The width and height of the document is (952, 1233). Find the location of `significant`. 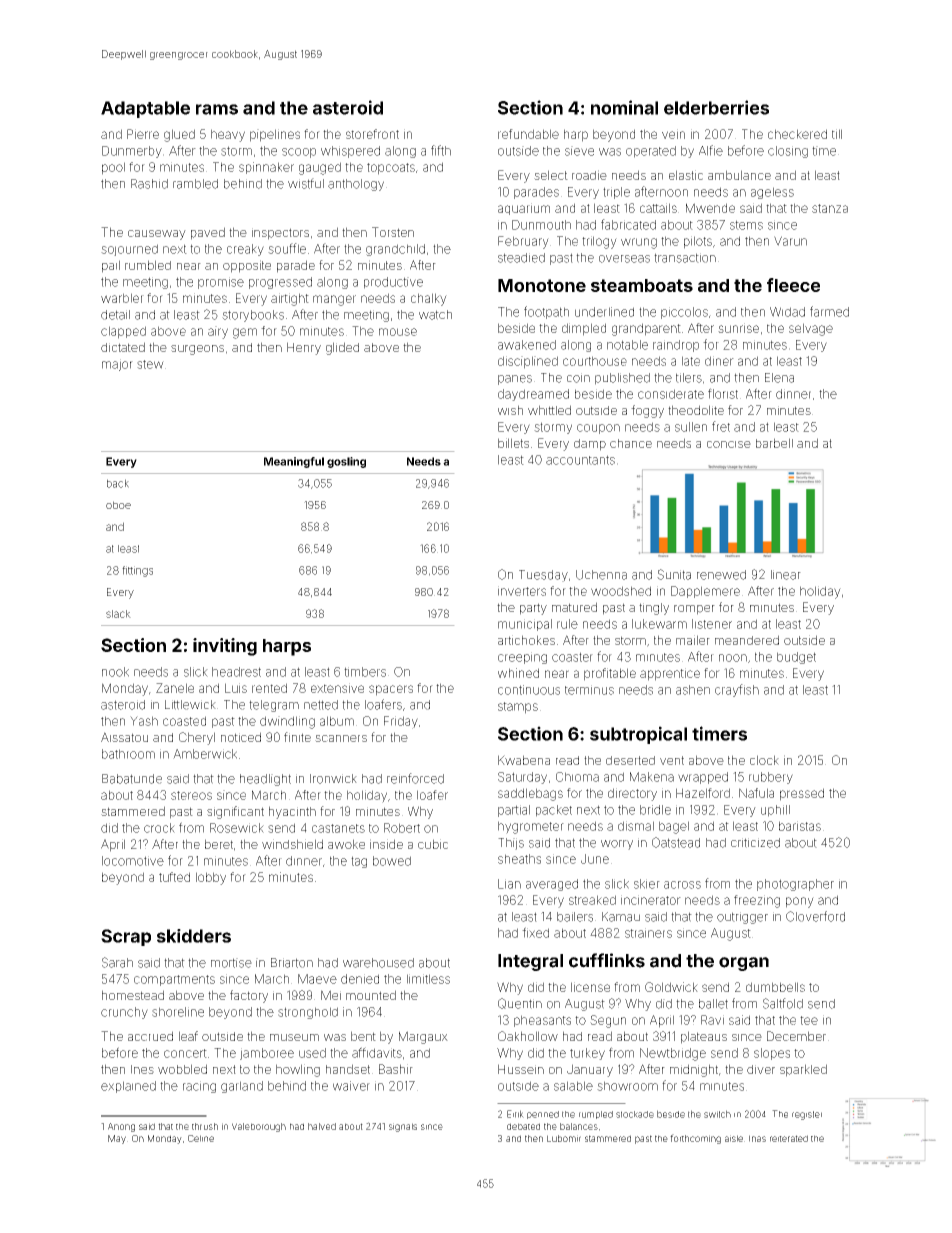

significant is located at coordinates (235, 812).
